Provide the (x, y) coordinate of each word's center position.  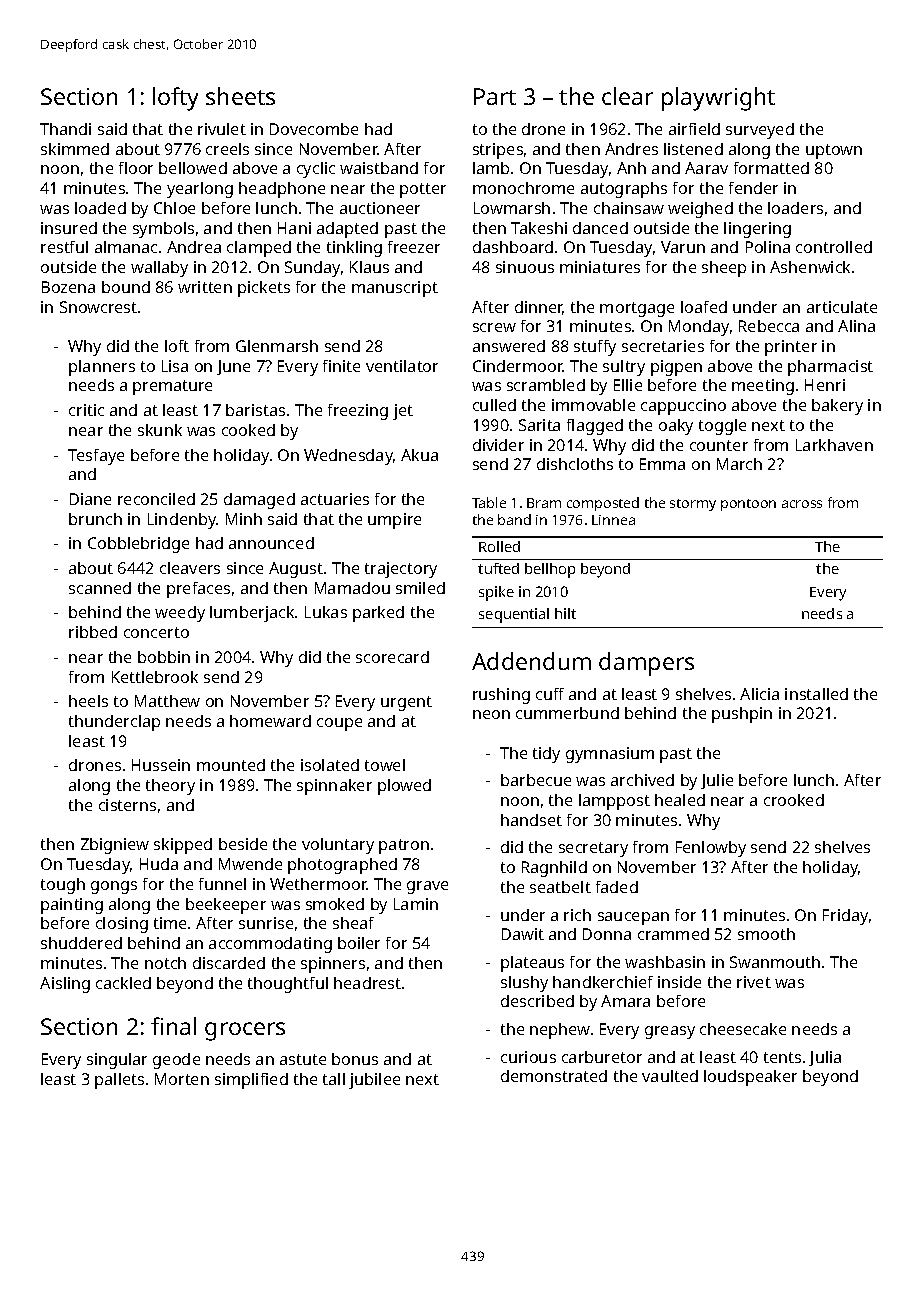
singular (117, 1061)
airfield (694, 129)
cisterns (127, 805)
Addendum (531, 661)
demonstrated (554, 1076)
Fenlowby (711, 849)
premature (172, 387)
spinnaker (334, 787)
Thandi (65, 129)
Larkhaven (834, 445)
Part (495, 96)
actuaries (335, 499)
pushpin (742, 715)
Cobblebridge (138, 545)
